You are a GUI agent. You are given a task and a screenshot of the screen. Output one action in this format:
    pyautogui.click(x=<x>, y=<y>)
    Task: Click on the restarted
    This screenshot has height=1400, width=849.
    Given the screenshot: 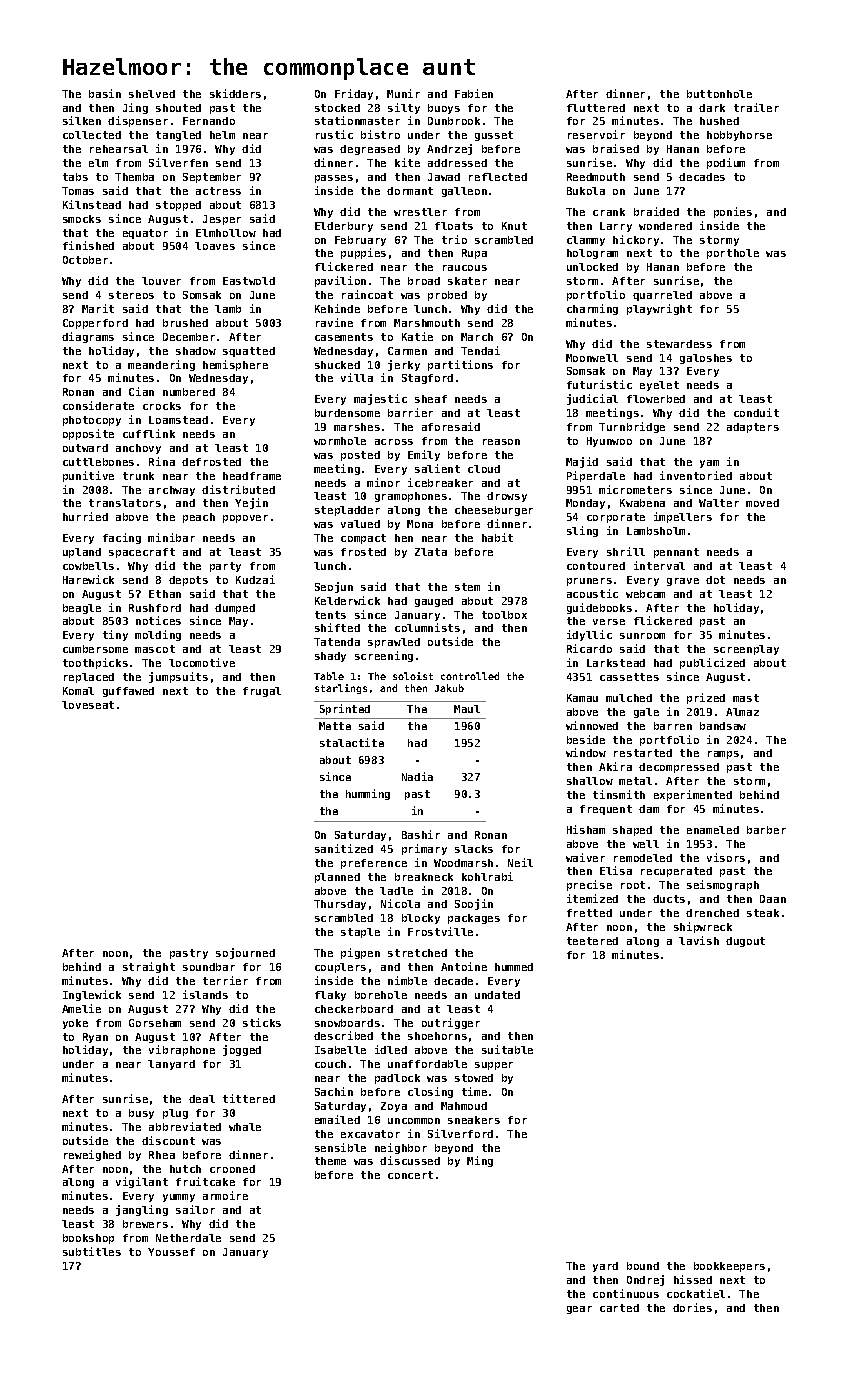 What is the action you would take?
    pyautogui.click(x=643, y=753)
